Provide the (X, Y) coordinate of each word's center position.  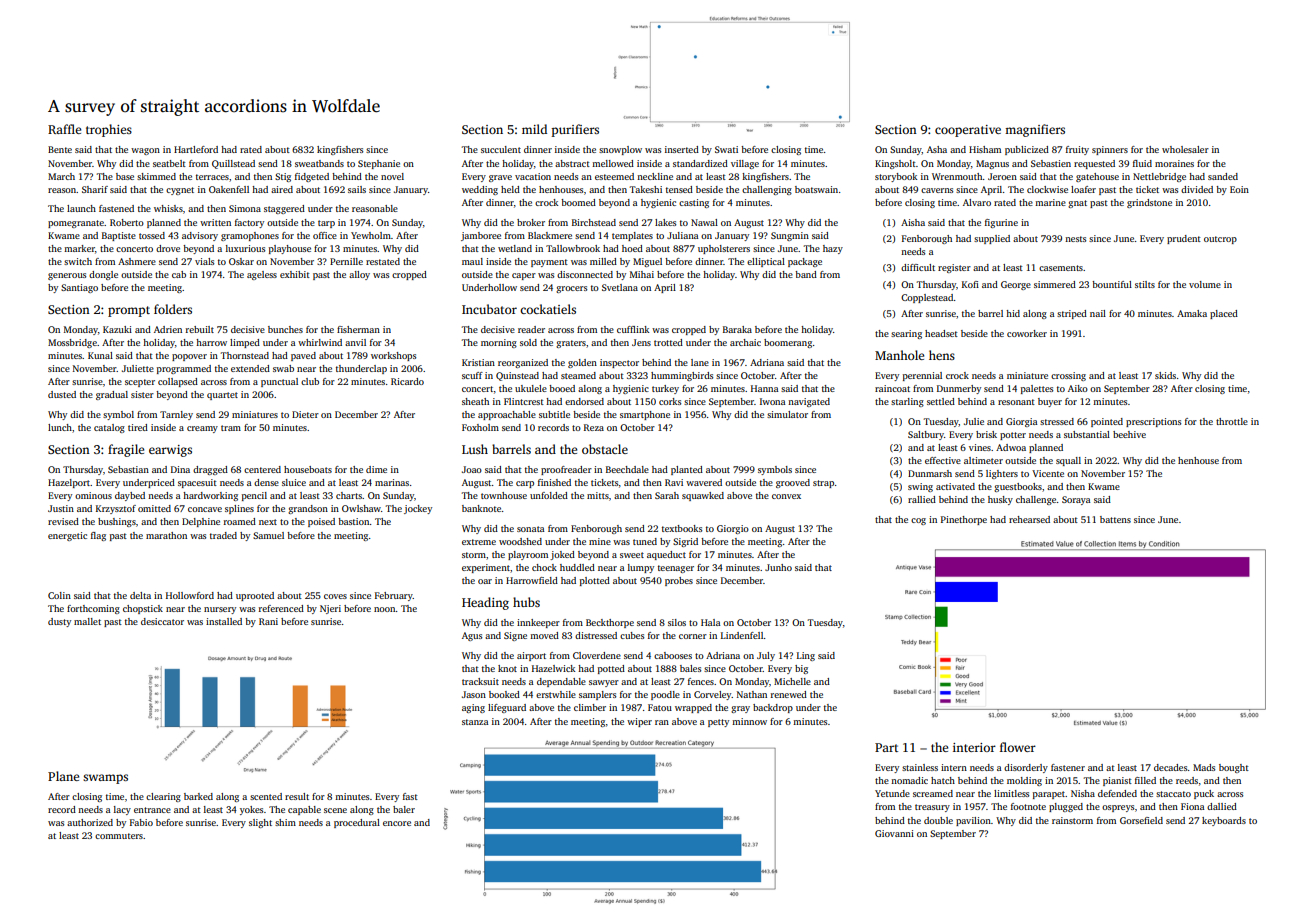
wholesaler (1185, 149)
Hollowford (190, 595)
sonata (531, 529)
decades (1171, 767)
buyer (1050, 402)
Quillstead (233, 164)
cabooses (673, 655)
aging (473, 708)
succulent (501, 149)
